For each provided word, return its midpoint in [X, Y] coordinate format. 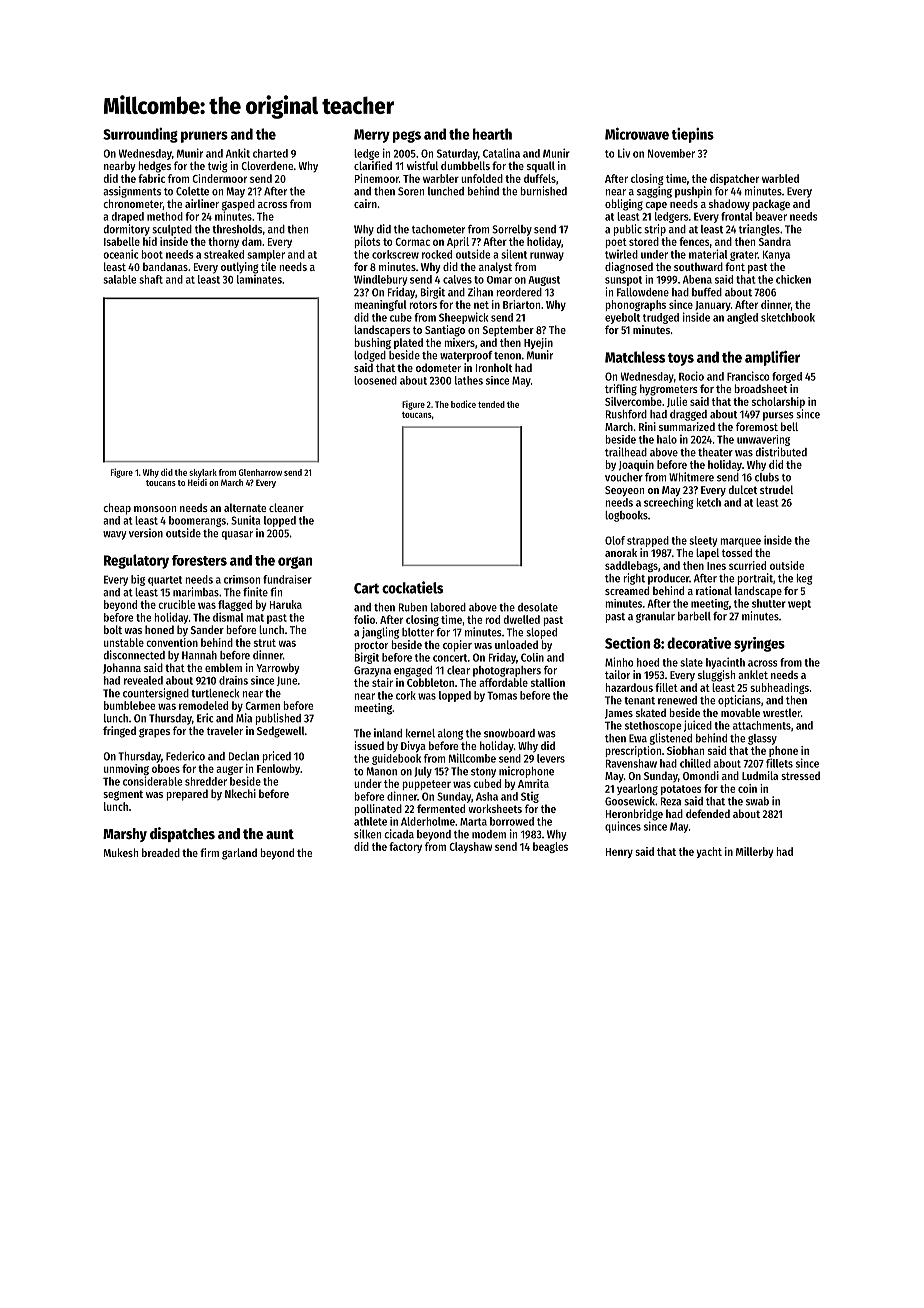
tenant [639, 701]
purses [778, 416]
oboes [166, 768]
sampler [266, 255]
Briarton [521, 304]
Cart [366, 588]
